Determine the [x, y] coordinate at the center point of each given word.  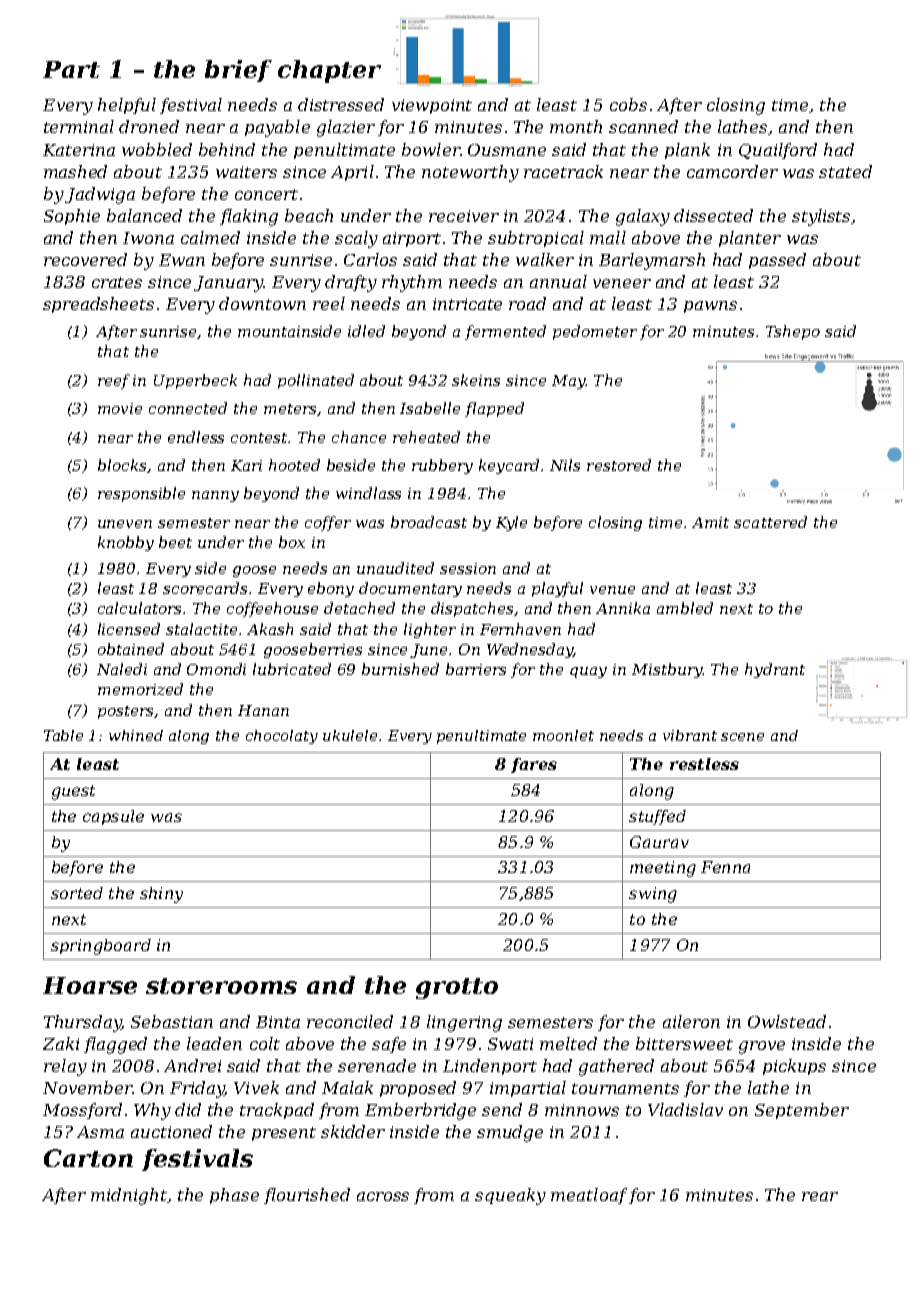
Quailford [778, 151]
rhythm [412, 283]
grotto [457, 988]
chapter [329, 71]
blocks [122, 465]
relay [65, 1067]
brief [238, 71]
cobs [628, 104]
